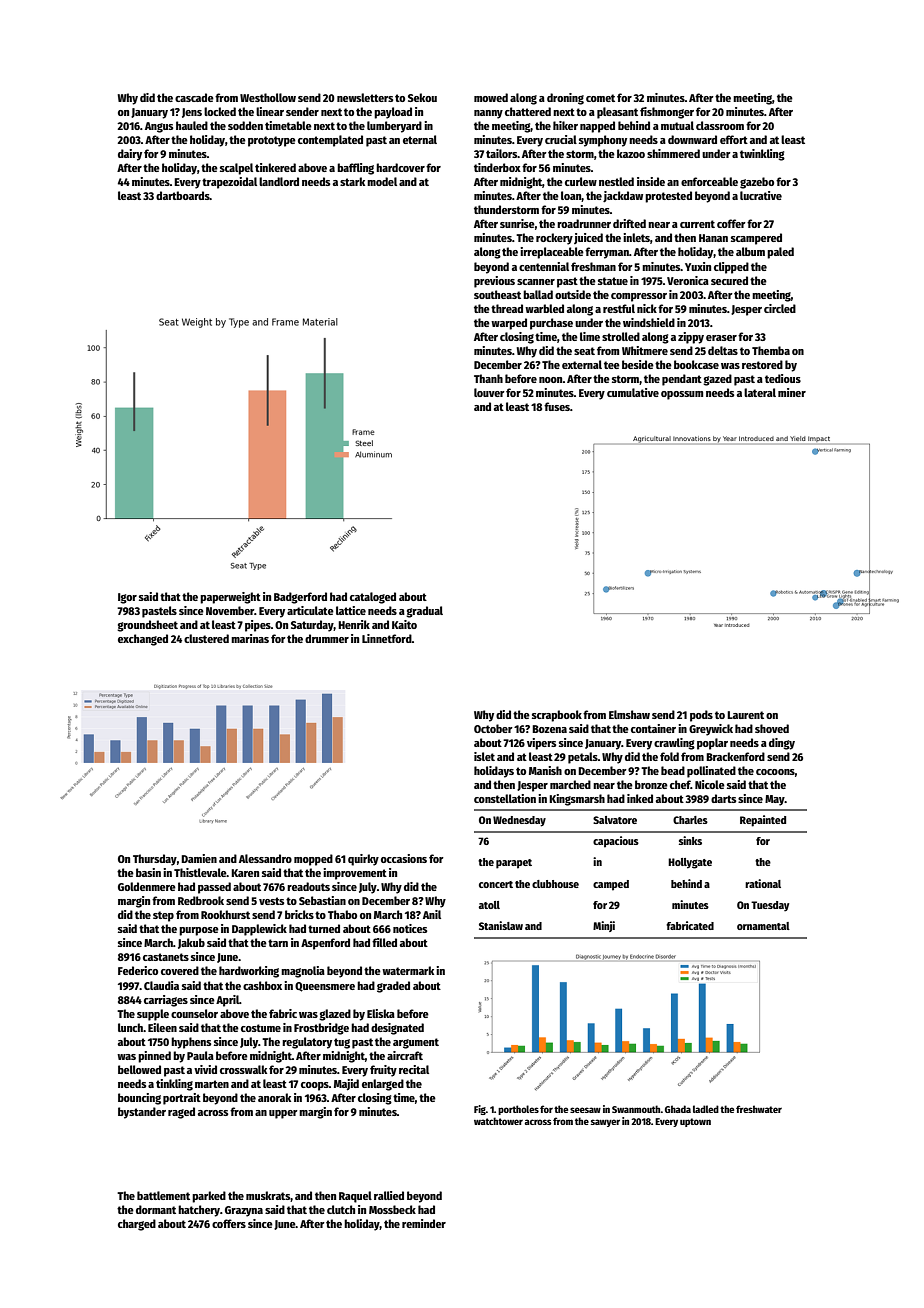  Describe the element at coordinates (373, 598) in the screenshot. I see `cataloged` at that location.
